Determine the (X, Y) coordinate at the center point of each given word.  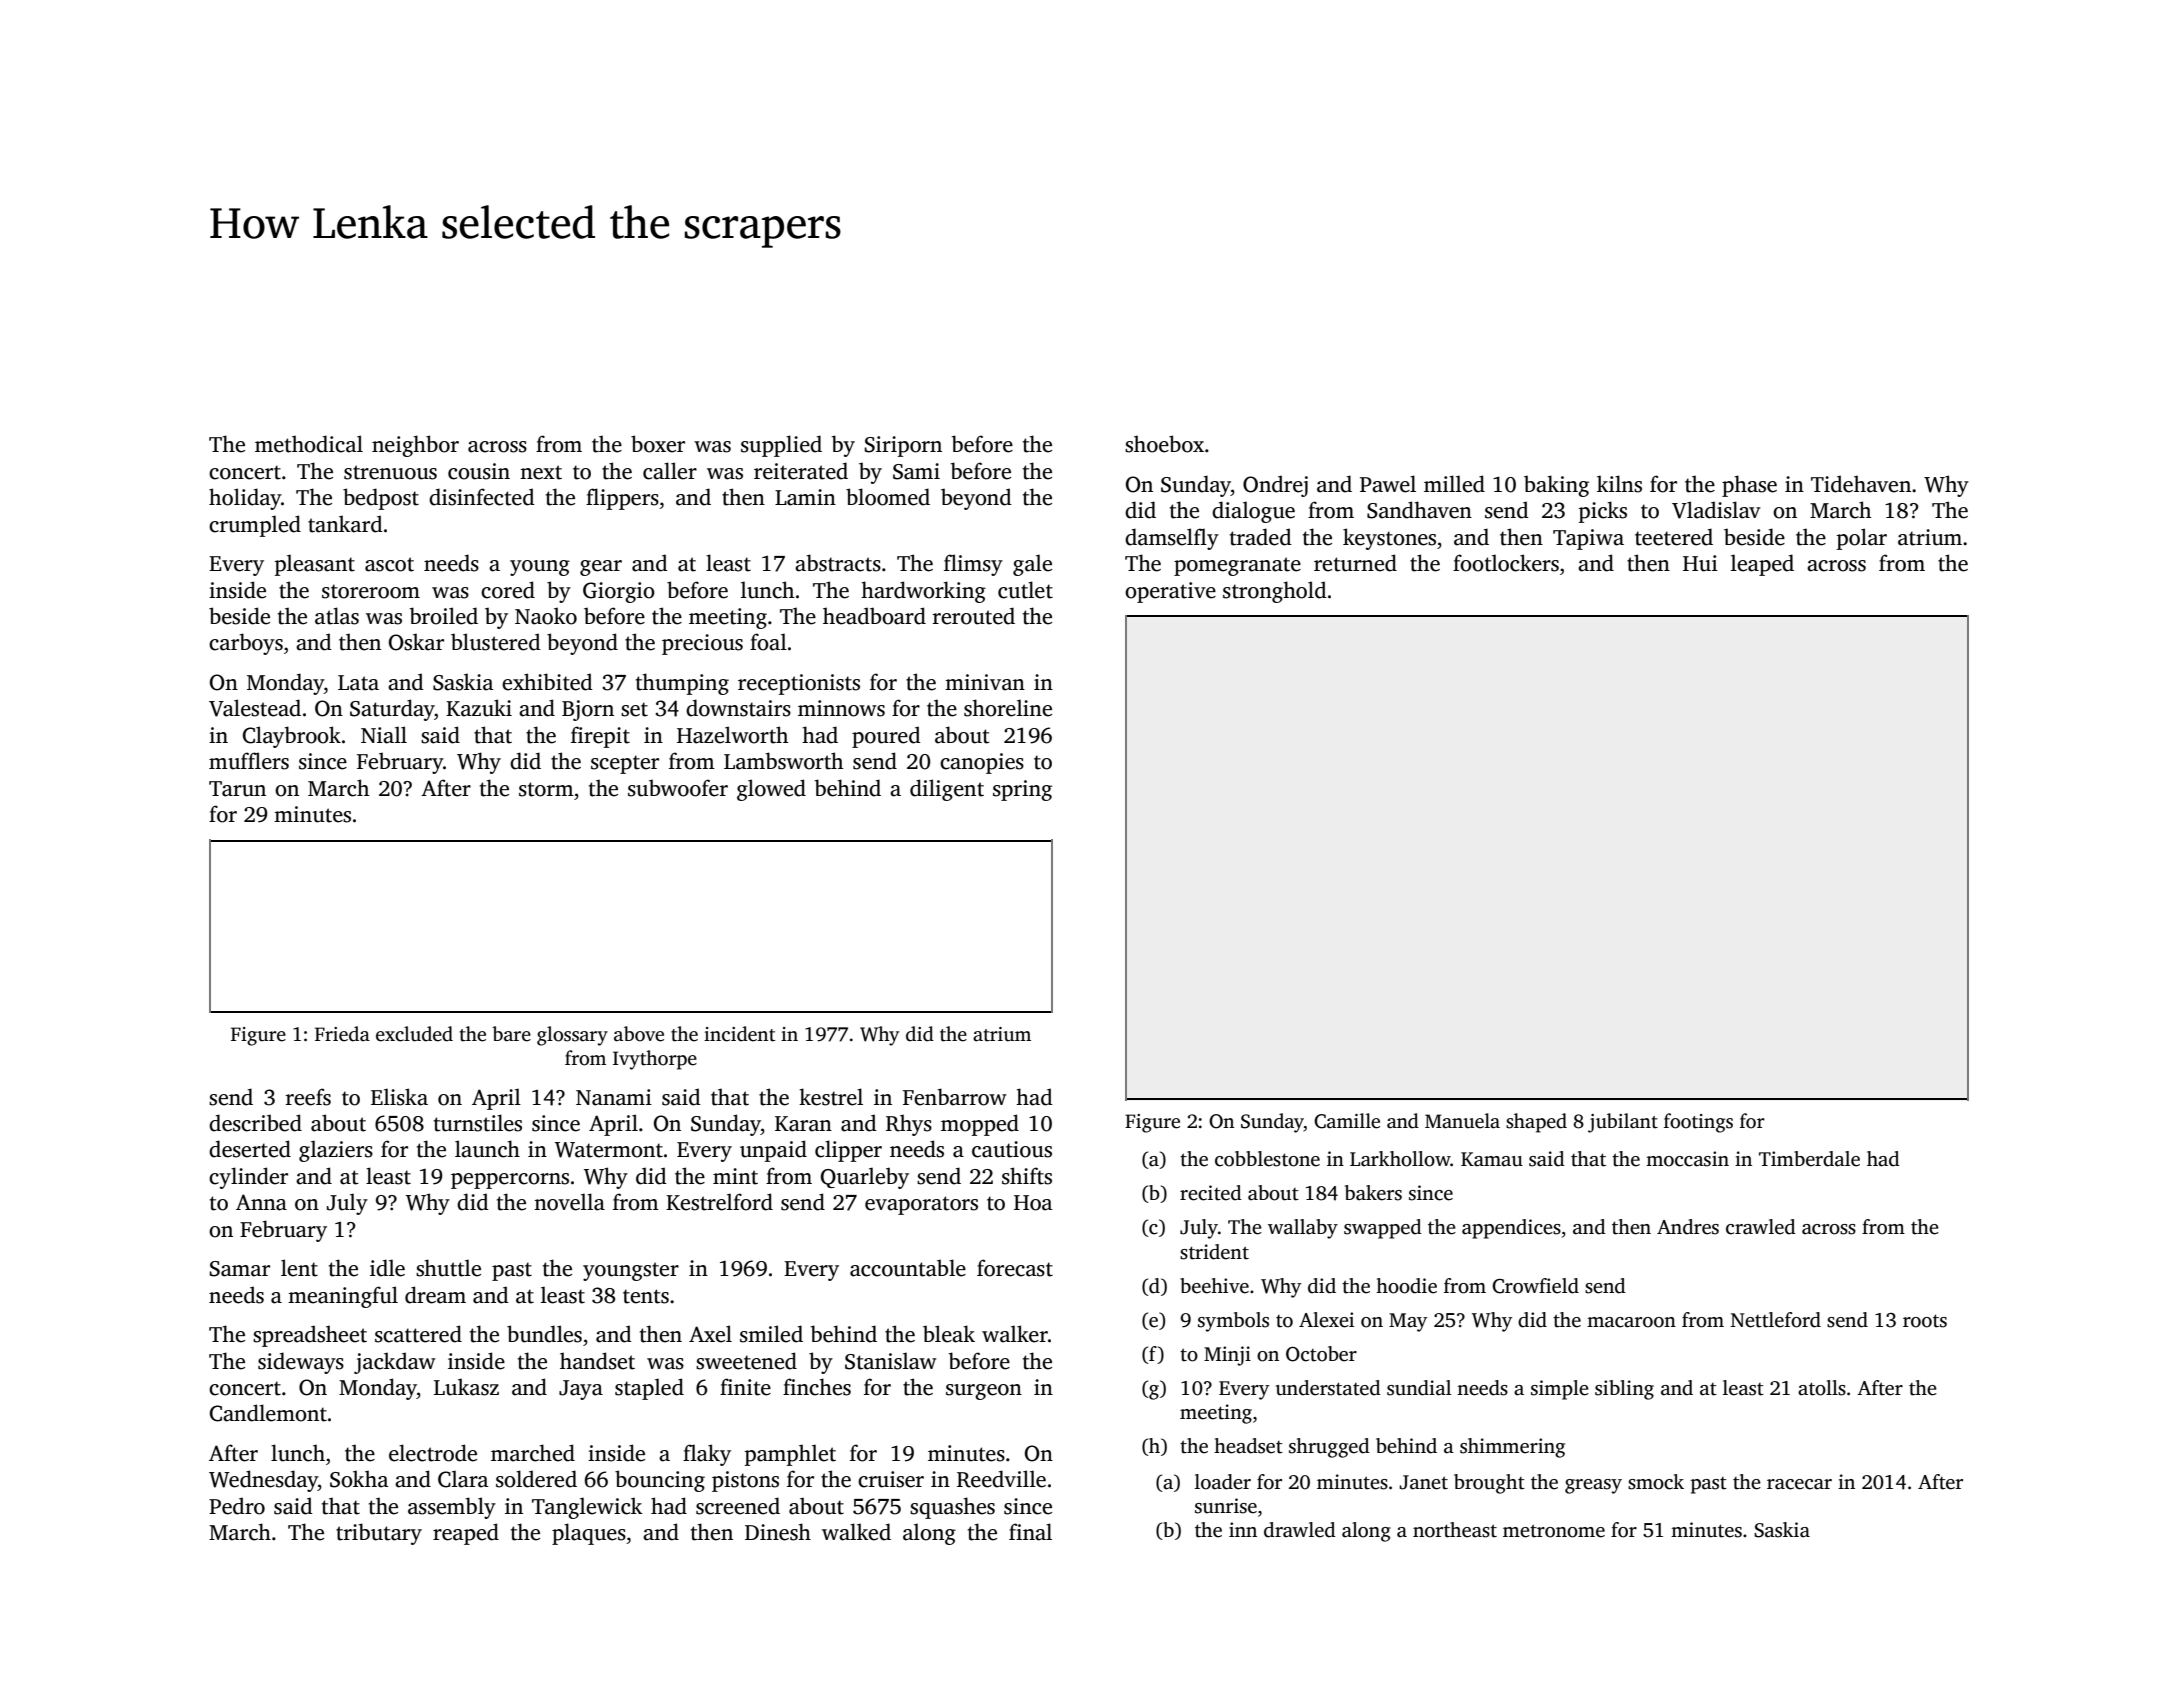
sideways (301, 1363)
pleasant (315, 565)
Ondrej (1275, 486)
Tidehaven (1861, 484)
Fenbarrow (955, 1097)
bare (511, 1034)
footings (1698, 1123)
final (1030, 1532)
